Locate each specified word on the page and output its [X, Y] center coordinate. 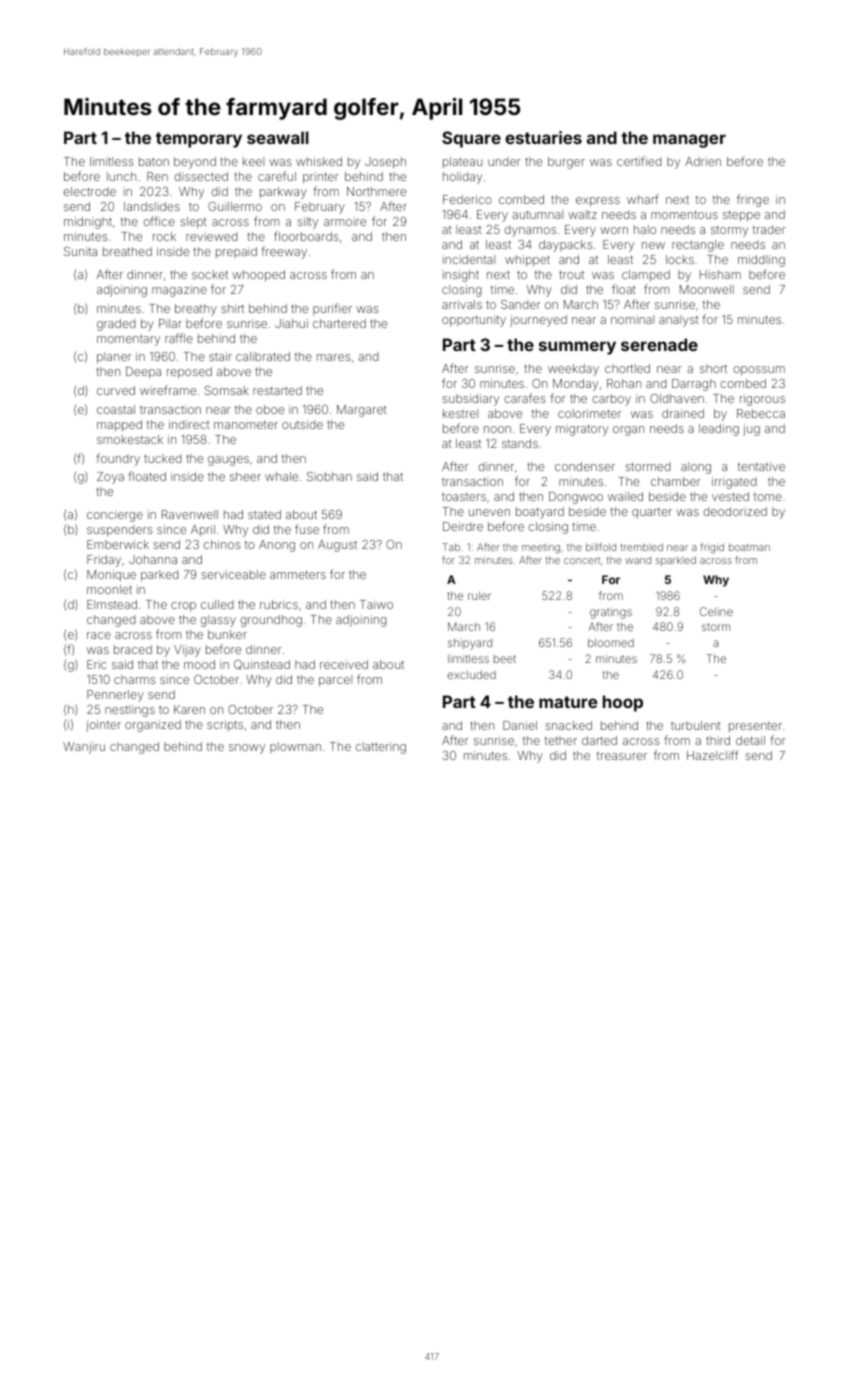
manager [689, 141]
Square [471, 139]
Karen [189, 709]
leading [719, 430]
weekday [573, 370]
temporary [199, 140]
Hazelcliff [712, 755]
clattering [380, 748]
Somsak [227, 390]
